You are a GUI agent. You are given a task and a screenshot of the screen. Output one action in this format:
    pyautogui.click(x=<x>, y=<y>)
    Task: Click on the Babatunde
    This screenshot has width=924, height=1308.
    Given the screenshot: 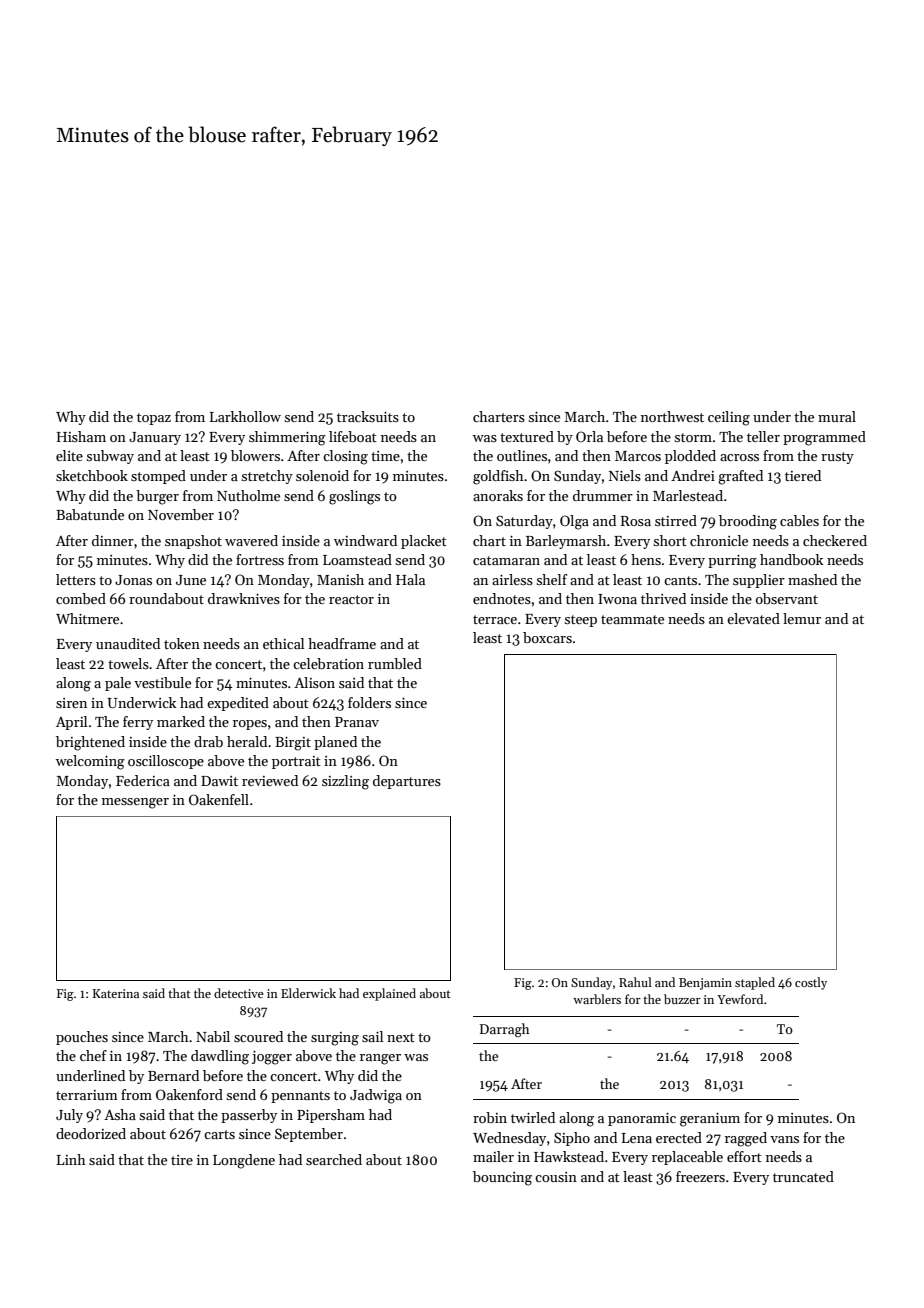 What is the action you would take?
    pyautogui.click(x=90, y=514)
